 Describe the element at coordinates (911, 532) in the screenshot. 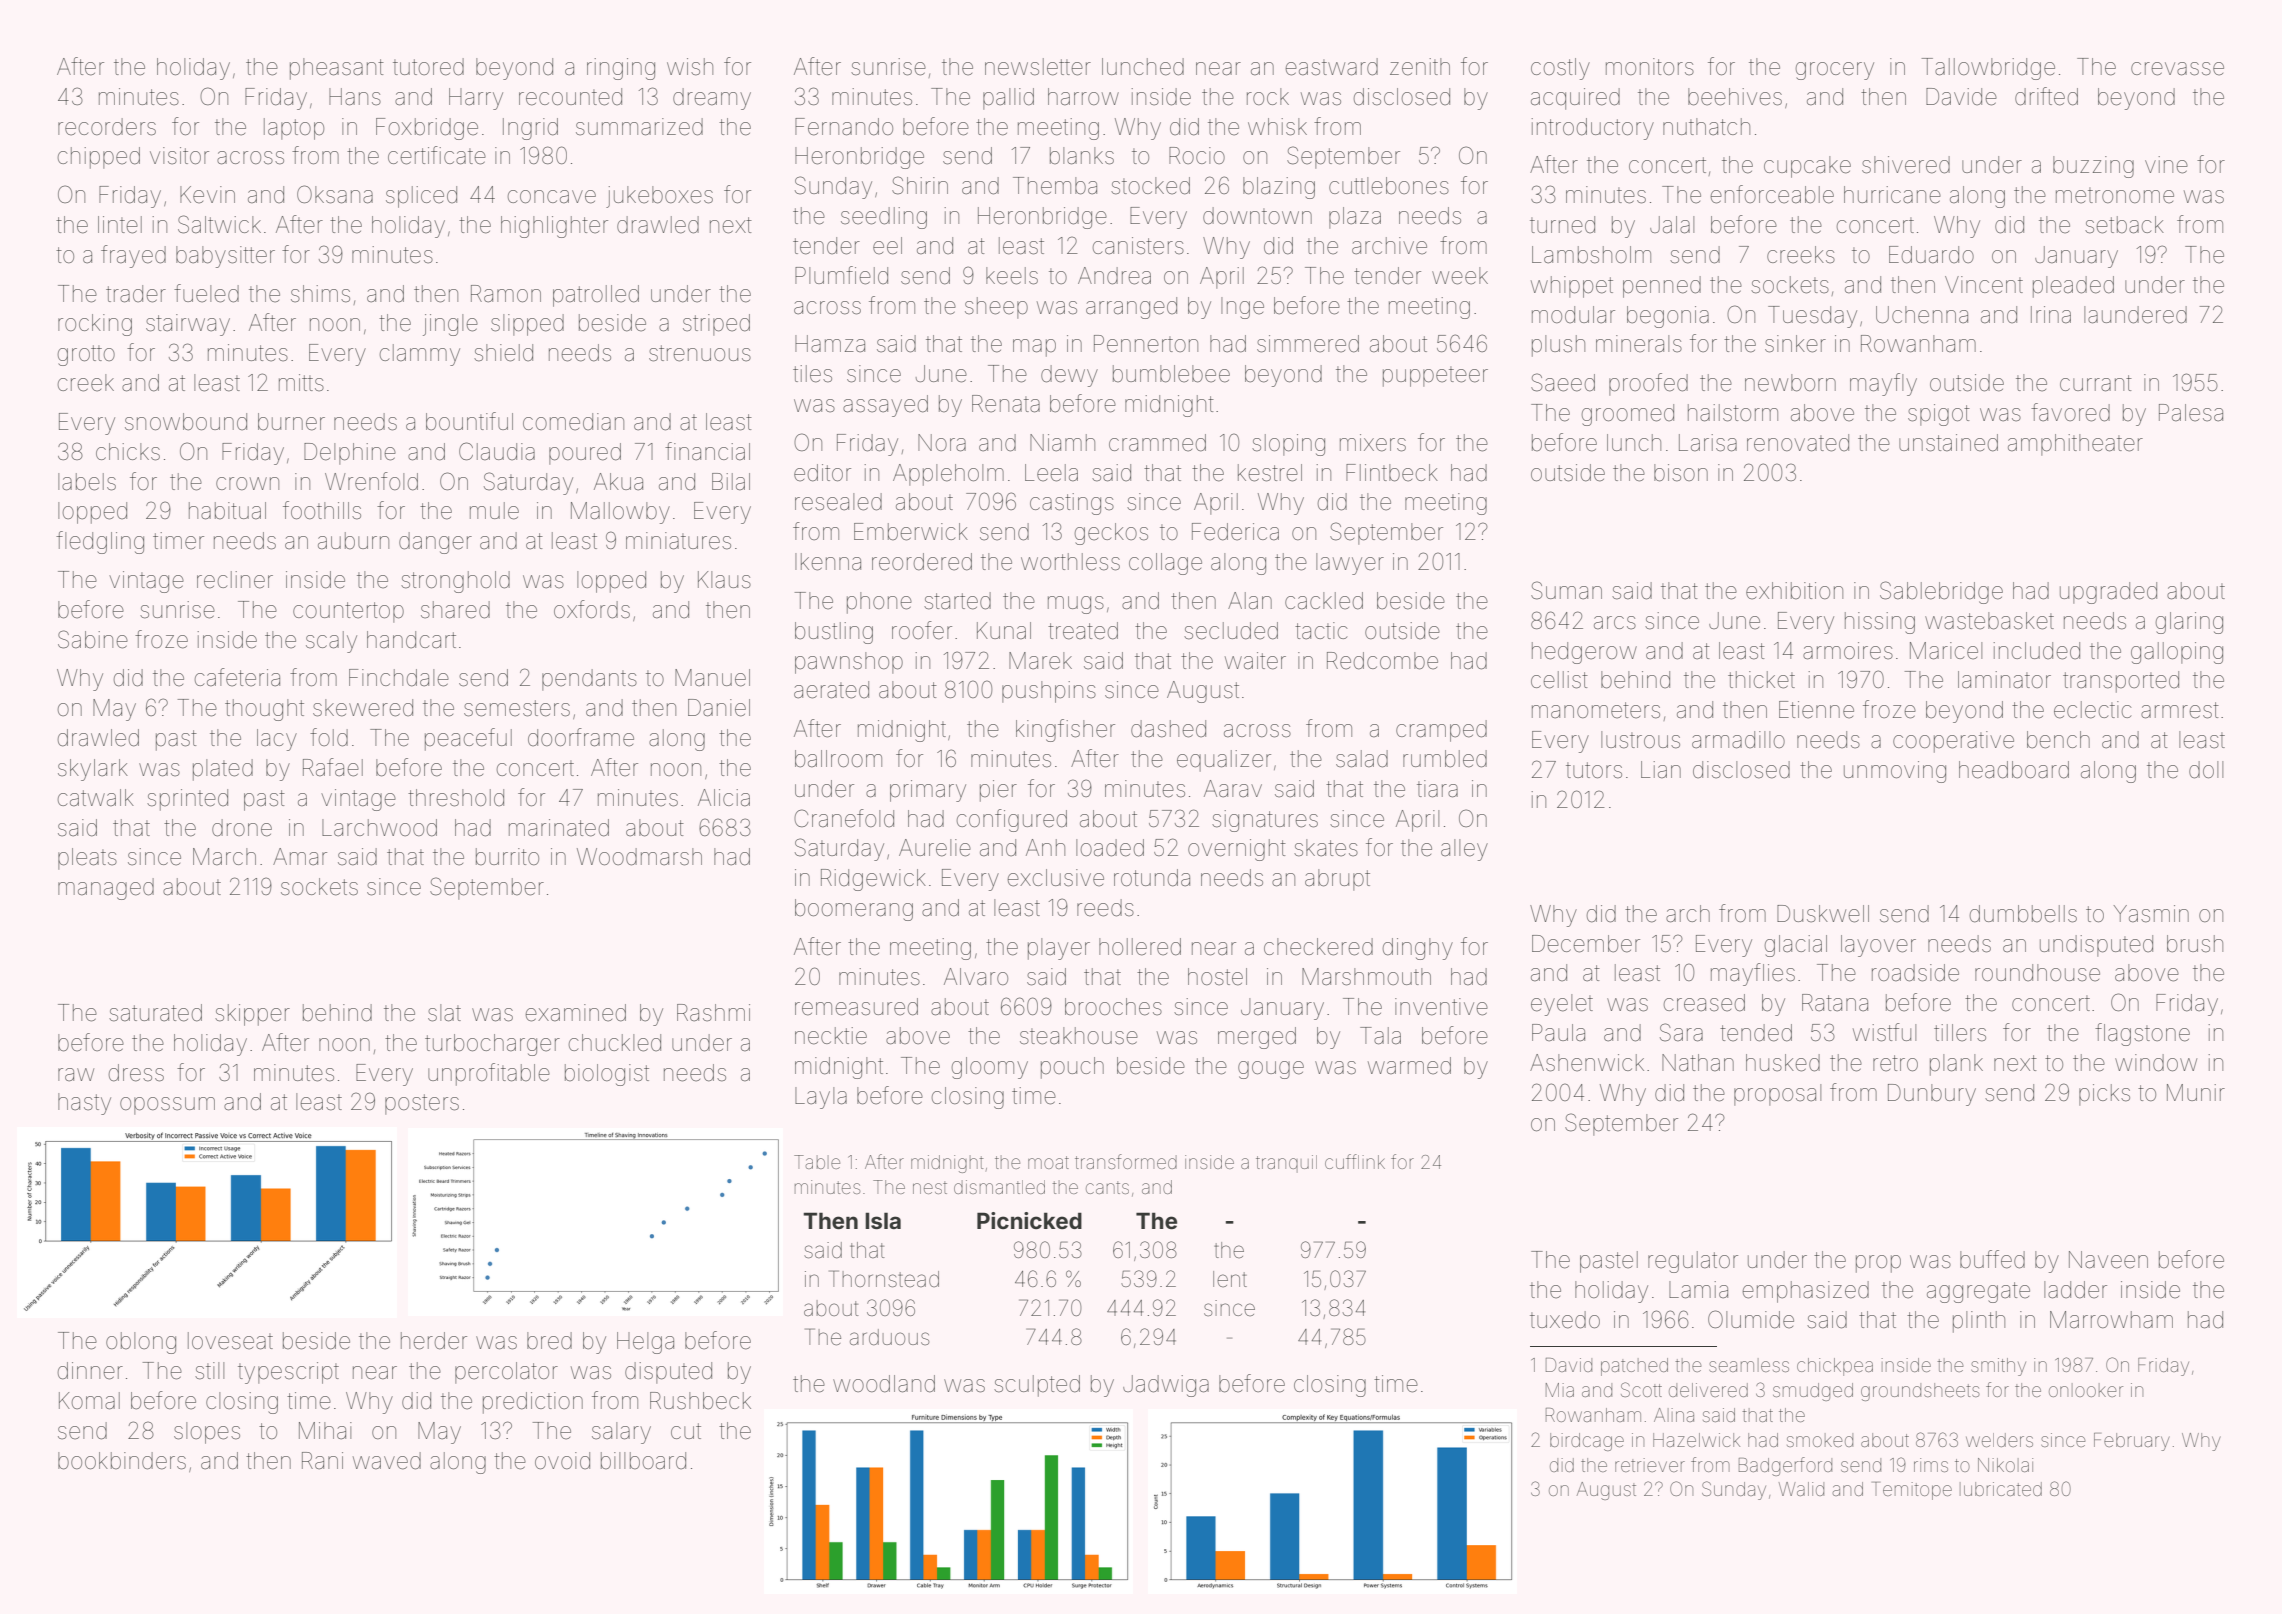

I see `Emberwick` at that location.
